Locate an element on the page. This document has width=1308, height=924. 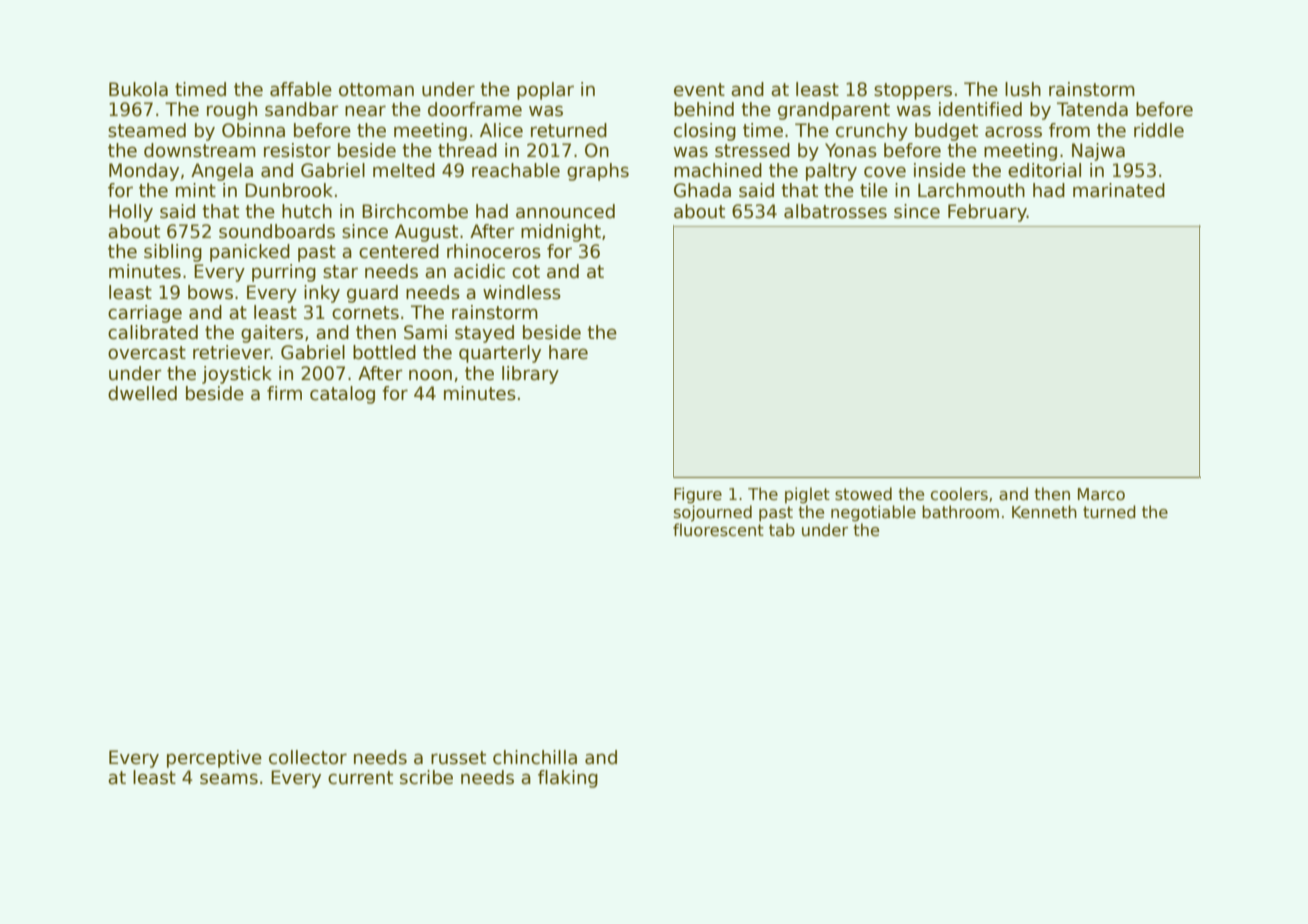
hare is located at coordinates (568, 352).
